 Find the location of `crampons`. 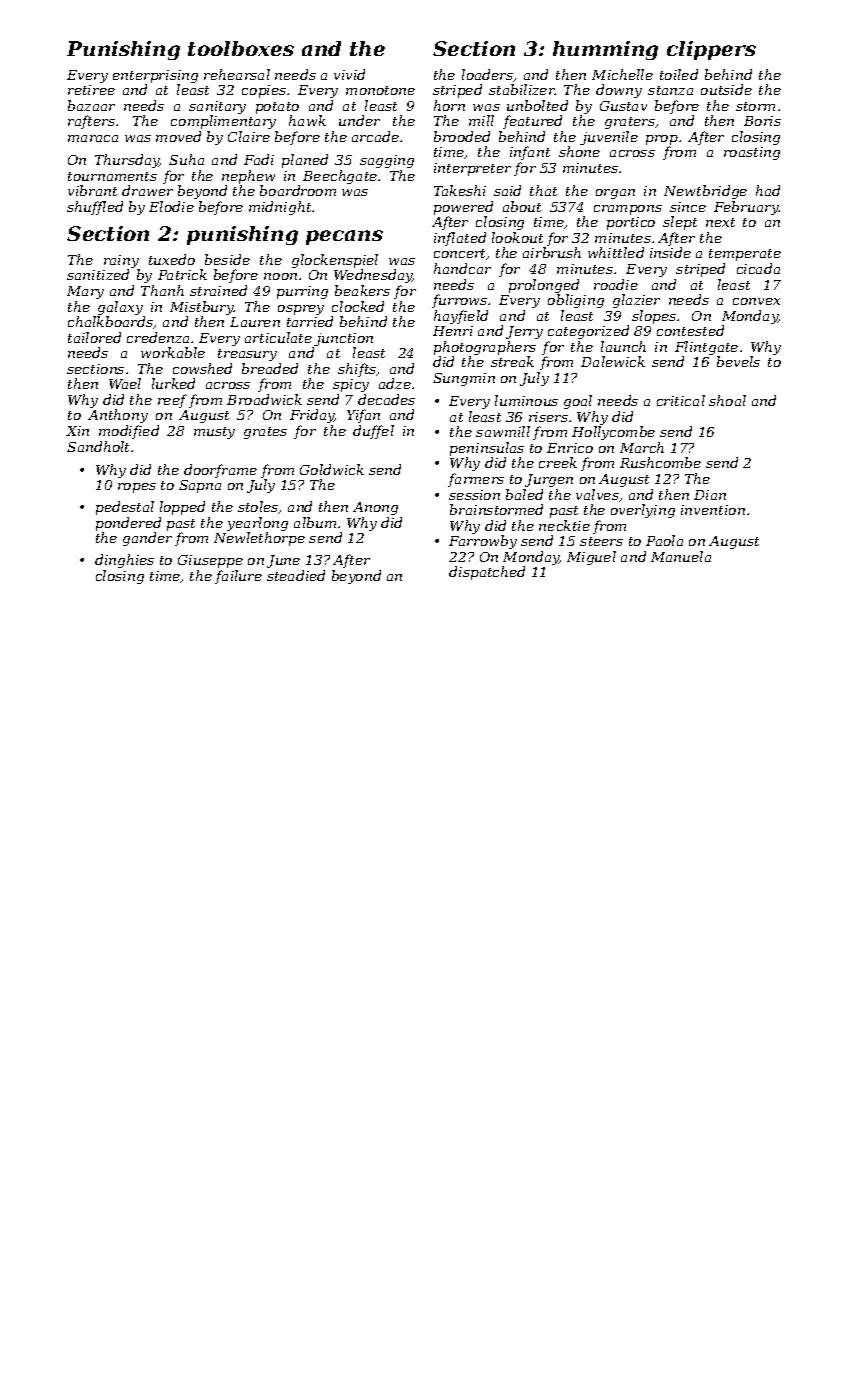

crampons is located at coordinates (628, 210).
